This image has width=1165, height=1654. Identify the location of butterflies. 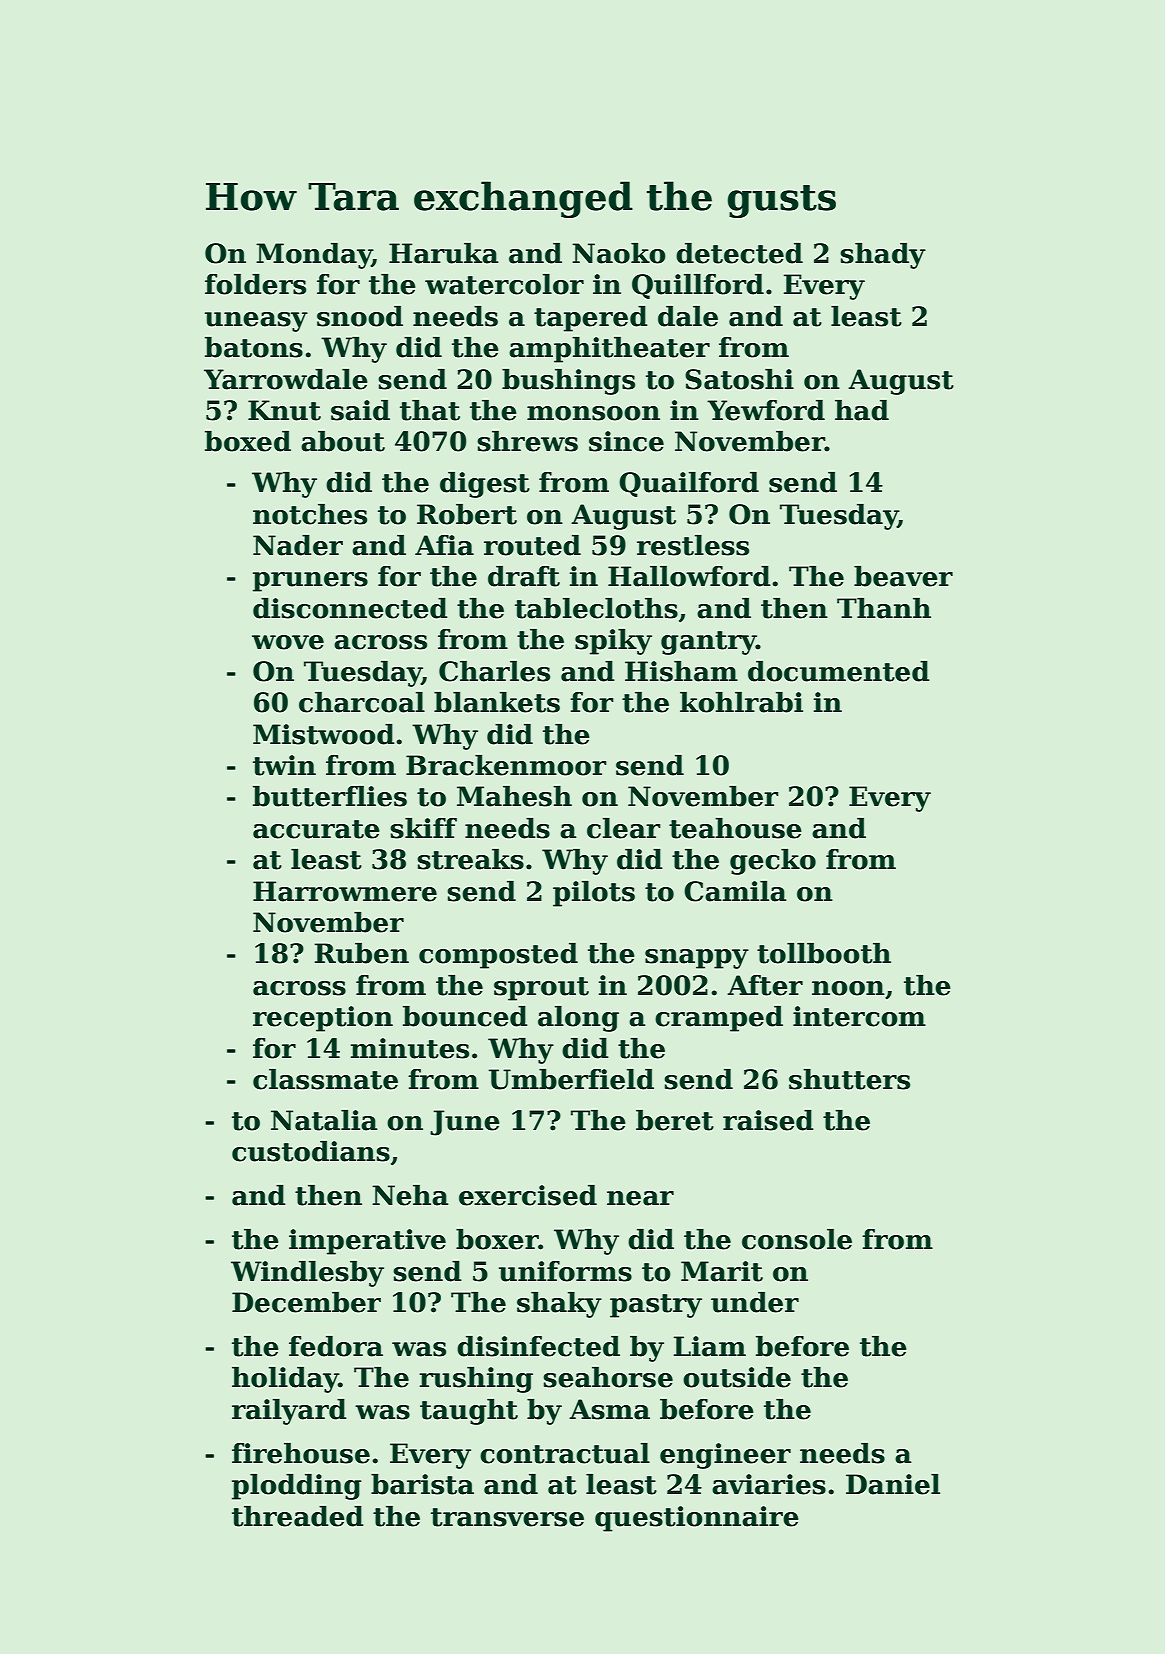
(330, 796).
